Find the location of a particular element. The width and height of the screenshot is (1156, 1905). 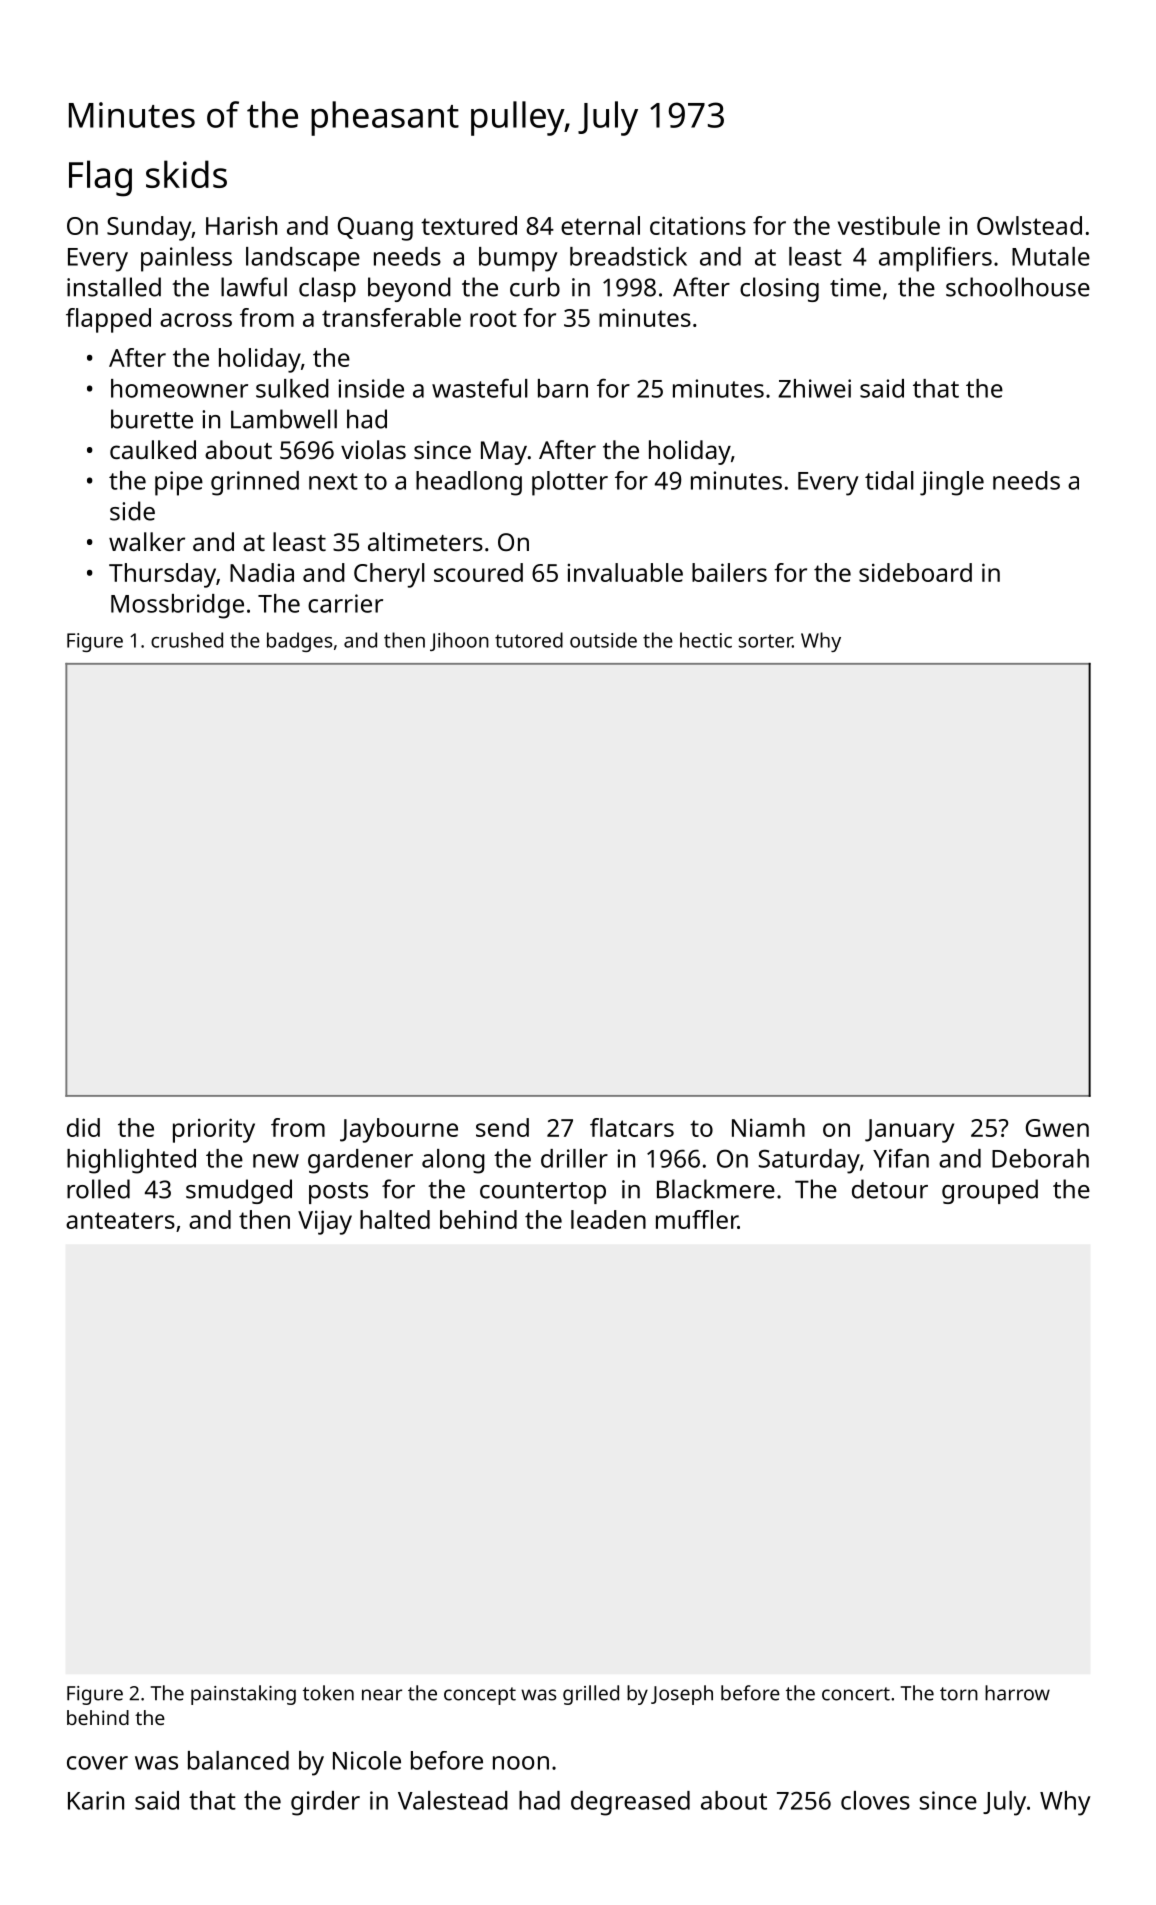

textured is located at coordinates (469, 225).
